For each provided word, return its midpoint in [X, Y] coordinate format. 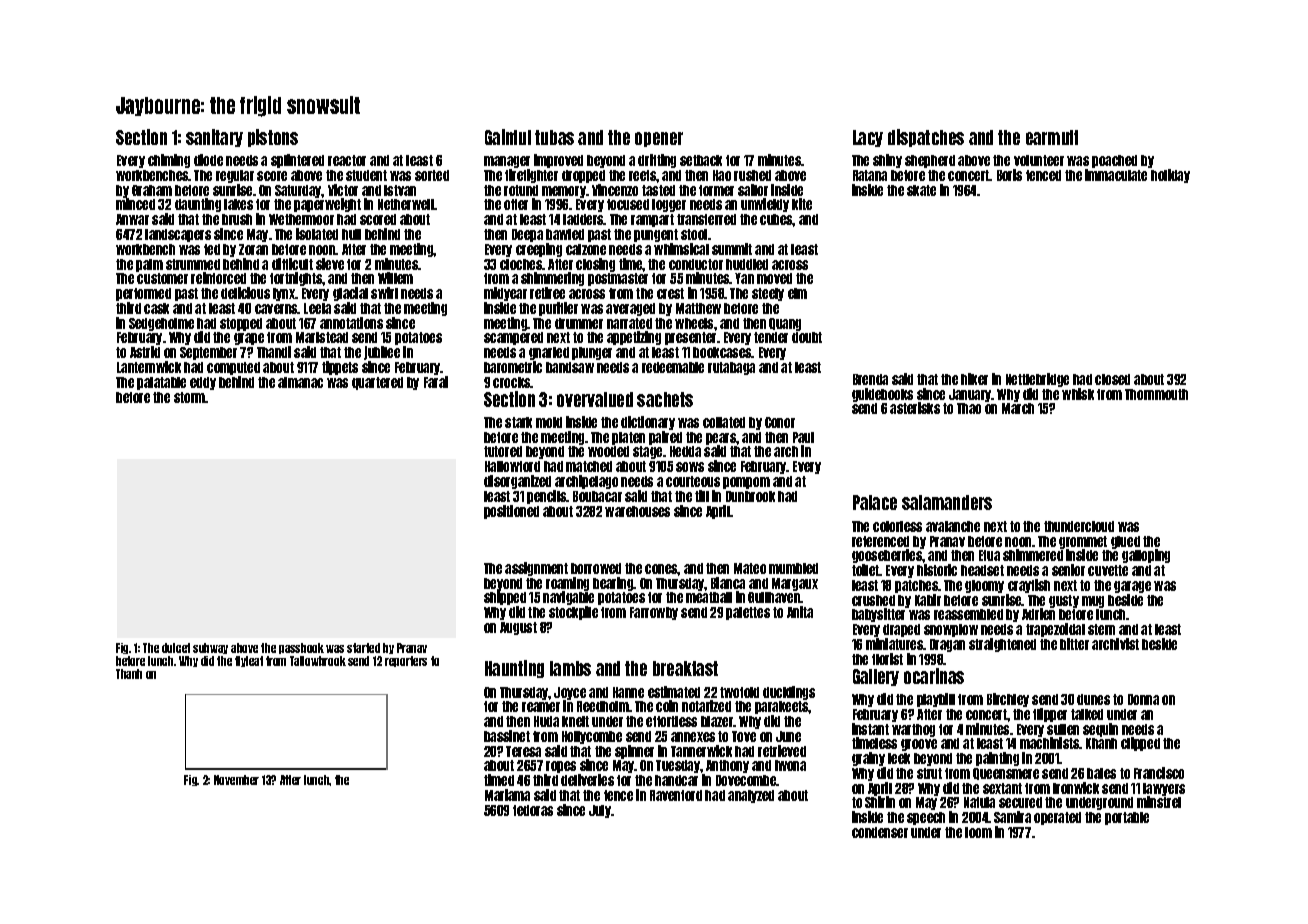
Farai [436, 382]
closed [1112, 379]
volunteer [1039, 160]
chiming [169, 161]
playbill [936, 700]
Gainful [508, 137]
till [702, 496]
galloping [1146, 556]
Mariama [507, 795]
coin [667, 706]
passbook [301, 648]
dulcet [176, 648]
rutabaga [731, 368]
